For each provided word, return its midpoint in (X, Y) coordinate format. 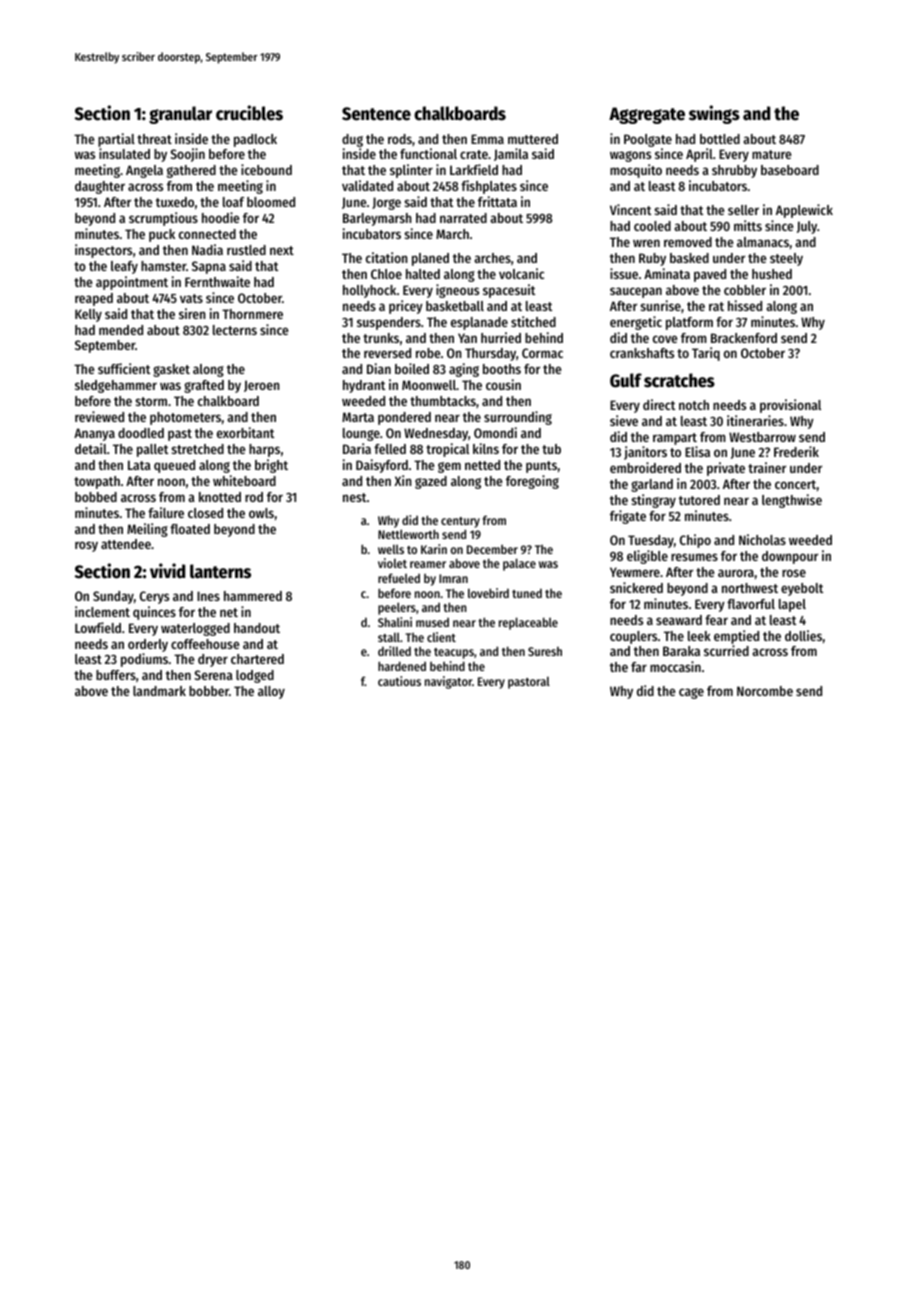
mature (772, 154)
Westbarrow (762, 437)
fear (716, 620)
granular (180, 115)
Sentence (376, 114)
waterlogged (195, 629)
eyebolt (802, 589)
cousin (503, 384)
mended (121, 330)
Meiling (147, 530)
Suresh (545, 651)
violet (392, 563)
